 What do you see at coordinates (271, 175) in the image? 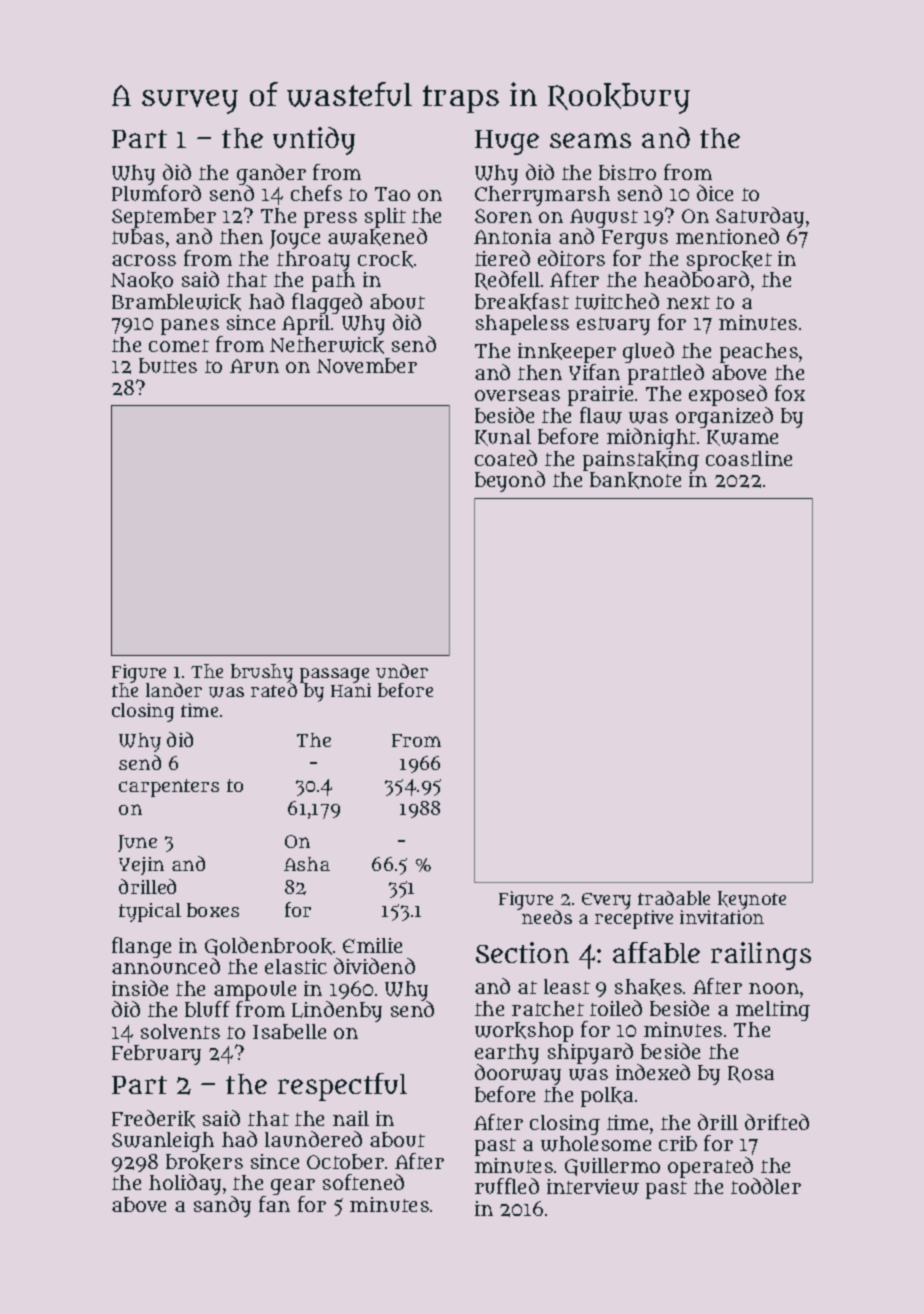
I see `gander` at bounding box center [271, 175].
